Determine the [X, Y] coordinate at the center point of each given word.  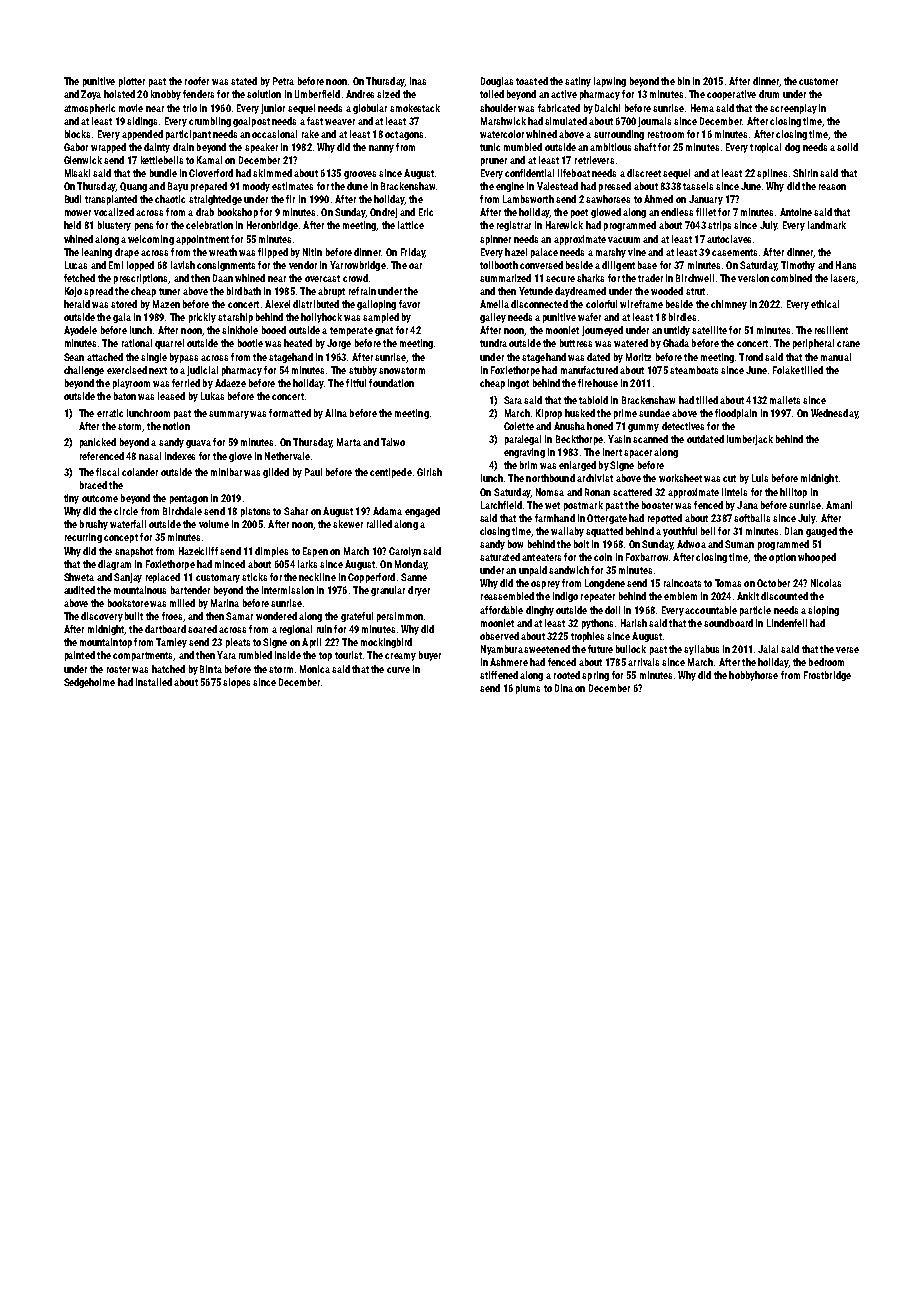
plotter [132, 82]
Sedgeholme [89, 683]
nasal [150, 456]
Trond [751, 357]
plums [528, 689]
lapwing [610, 82]
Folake [786, 370]
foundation [391, 383]
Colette [519, 426]
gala [122, 318]
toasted [532, 81]
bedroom [826, 662]
